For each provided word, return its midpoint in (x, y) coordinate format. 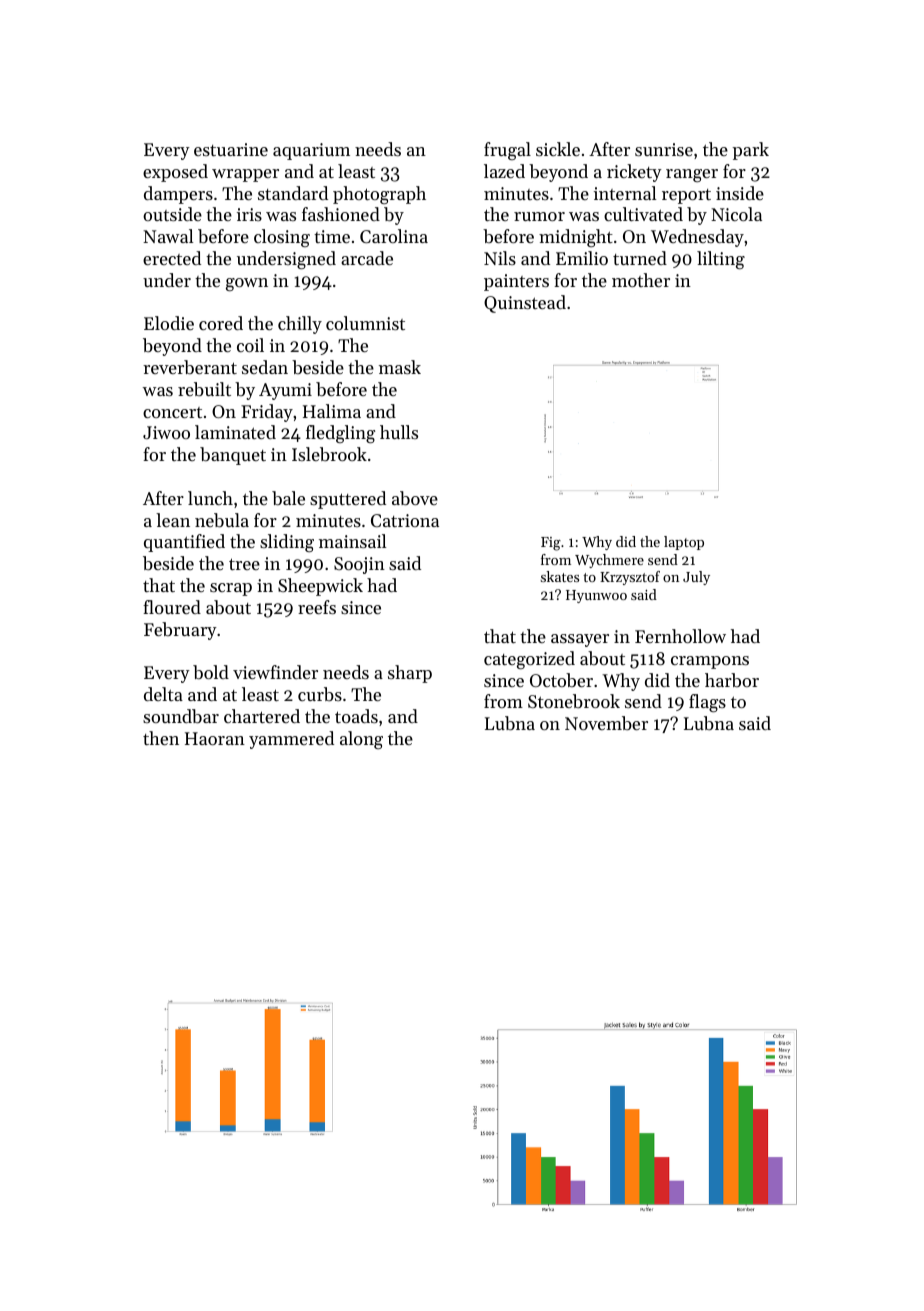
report (686, 196)
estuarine (231, 149)
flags (707, 703)
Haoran (215, 738)
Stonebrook (574, 701)
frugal (507, 151)
